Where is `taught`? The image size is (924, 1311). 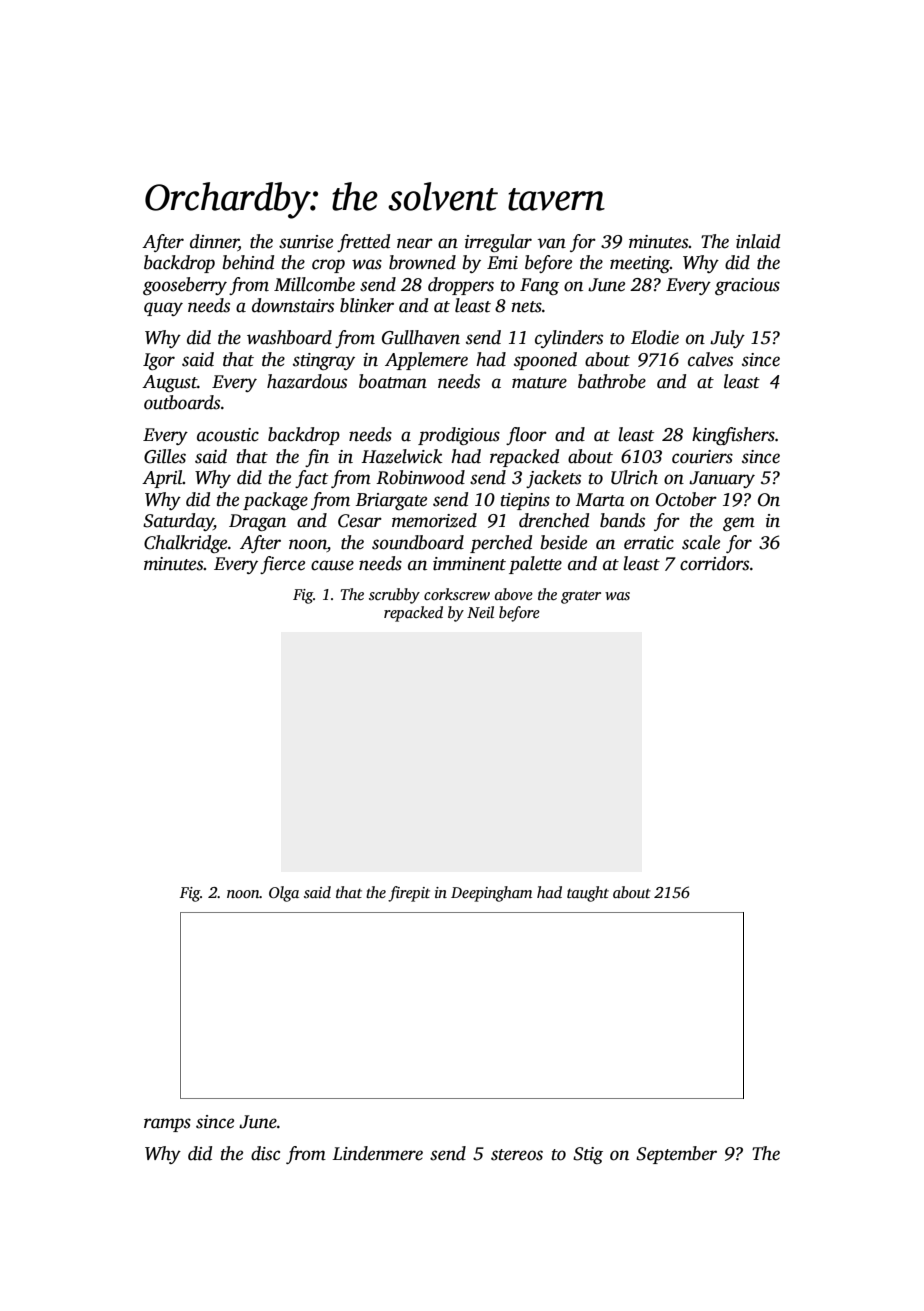
taught is located at coordinates (588, 894).
